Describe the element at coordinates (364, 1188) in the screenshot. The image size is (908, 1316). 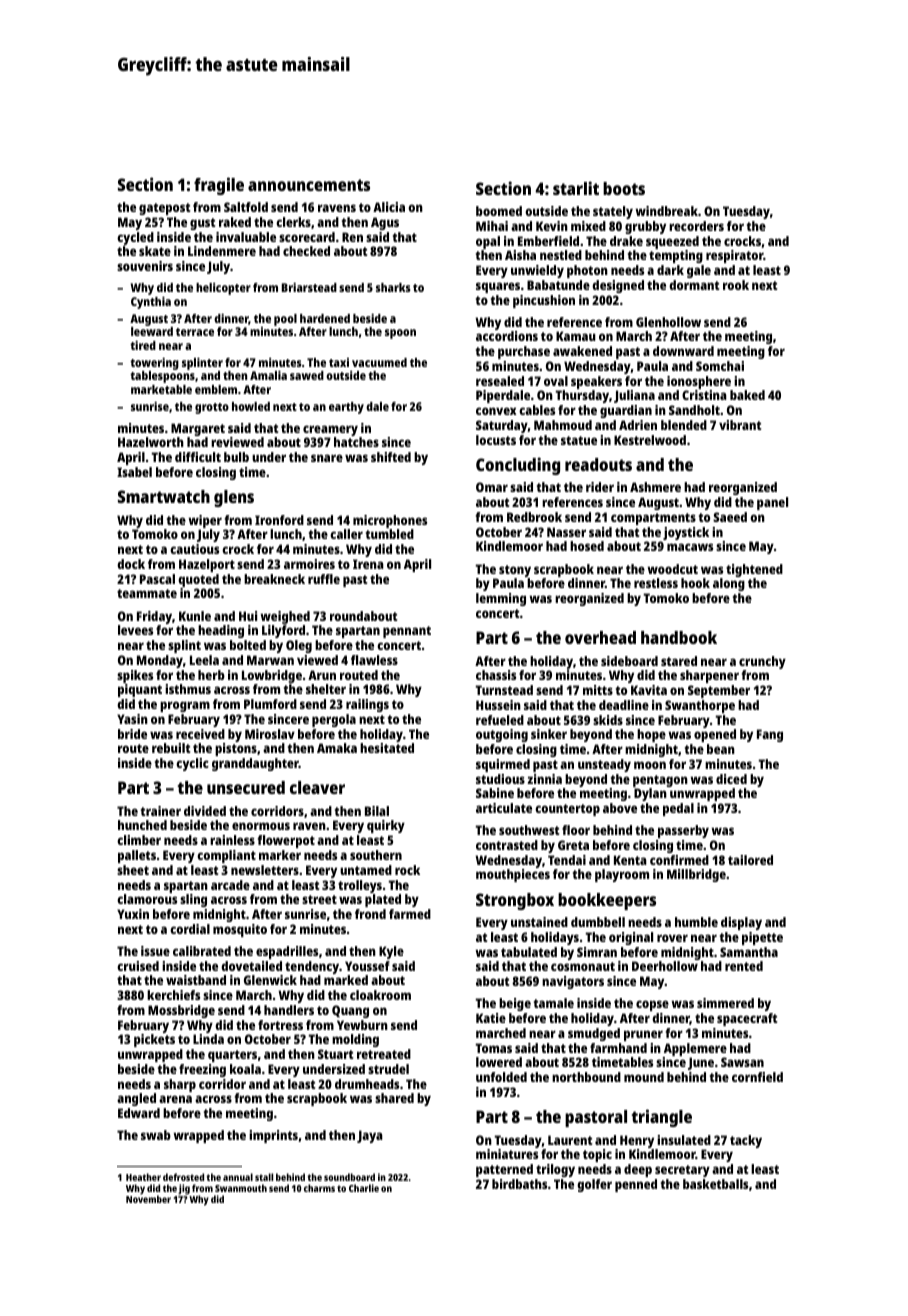
I see `Charlie` at that location.
